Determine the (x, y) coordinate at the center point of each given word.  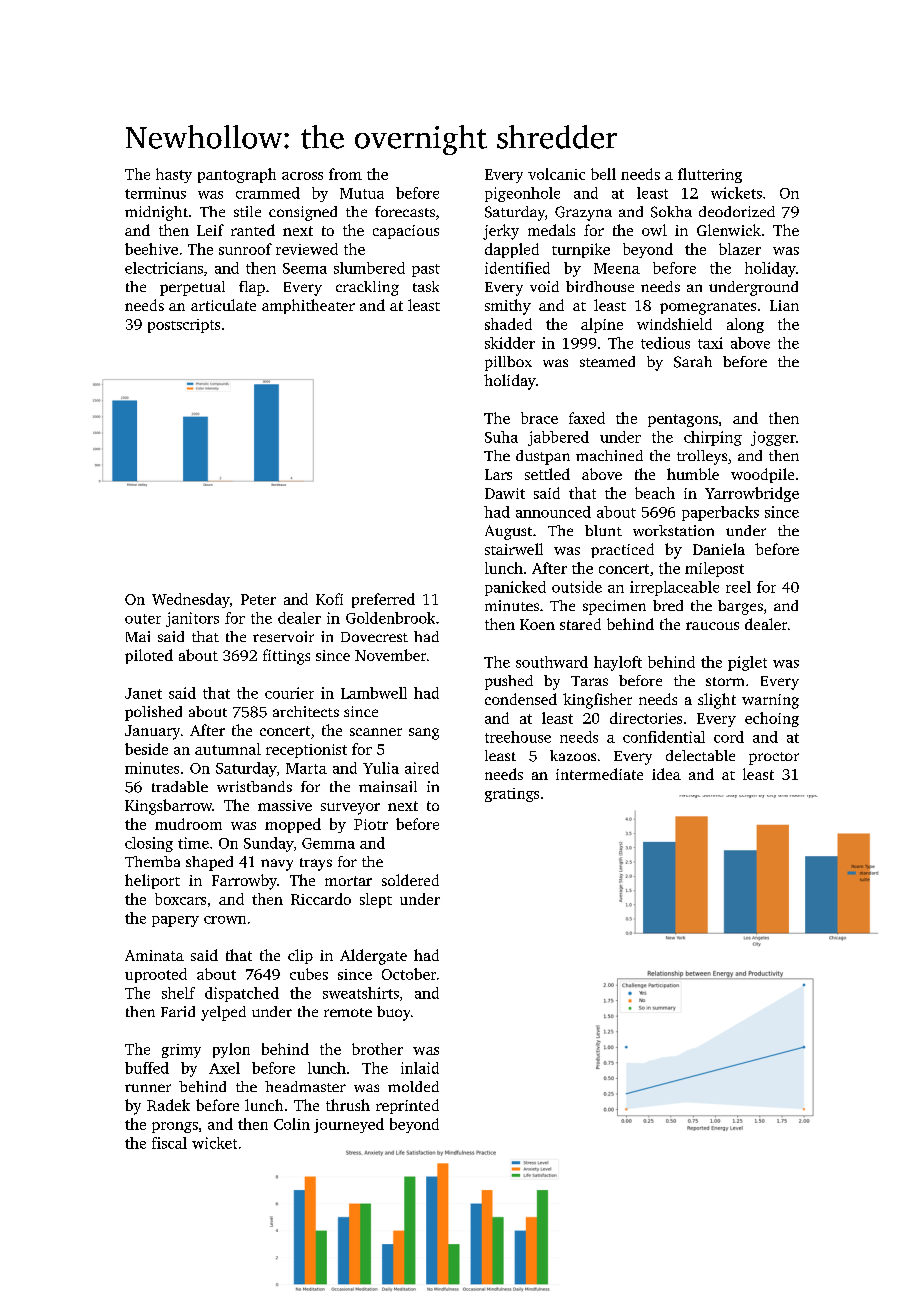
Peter (258, 599)
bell (603, 174)
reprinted (407, 1106)
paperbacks (720, 513)
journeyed (349, 1125)
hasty (174, 175)
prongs (175, 1127)
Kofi (329, 599)
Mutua (362, 193)
